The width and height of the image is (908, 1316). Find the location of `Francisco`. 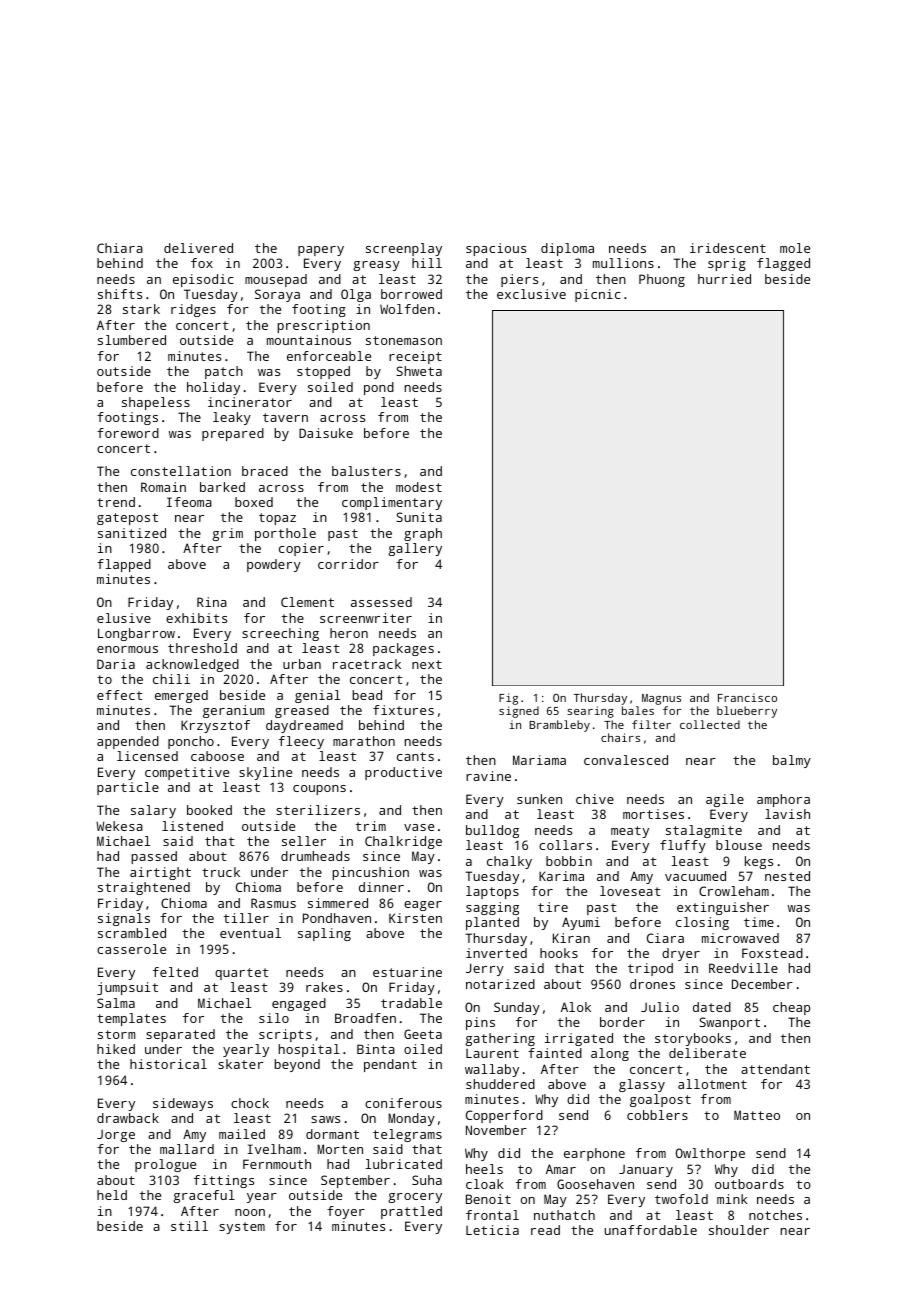

Francisco is located at coordinates (747, 697).
